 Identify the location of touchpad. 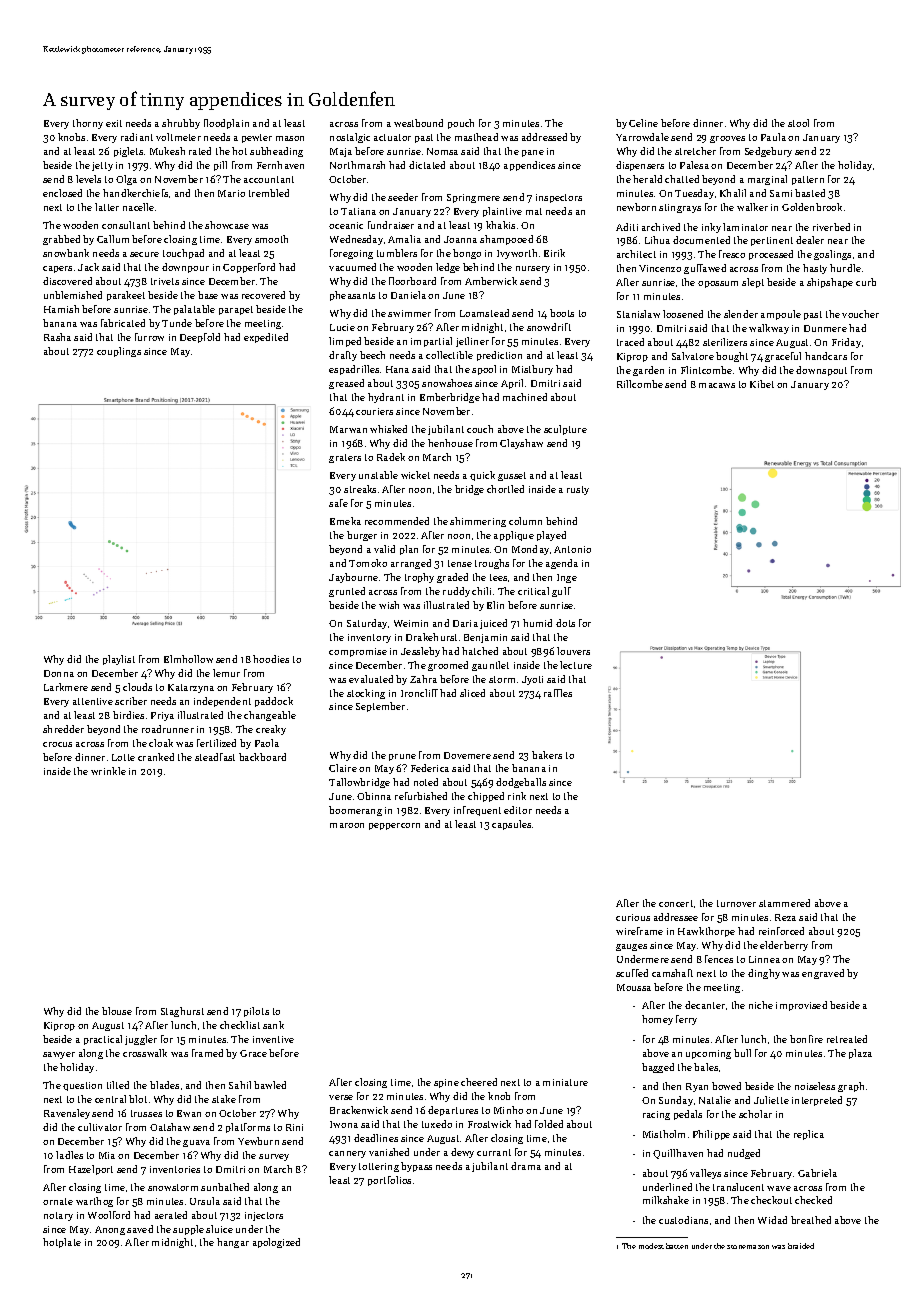
(183, 254).
